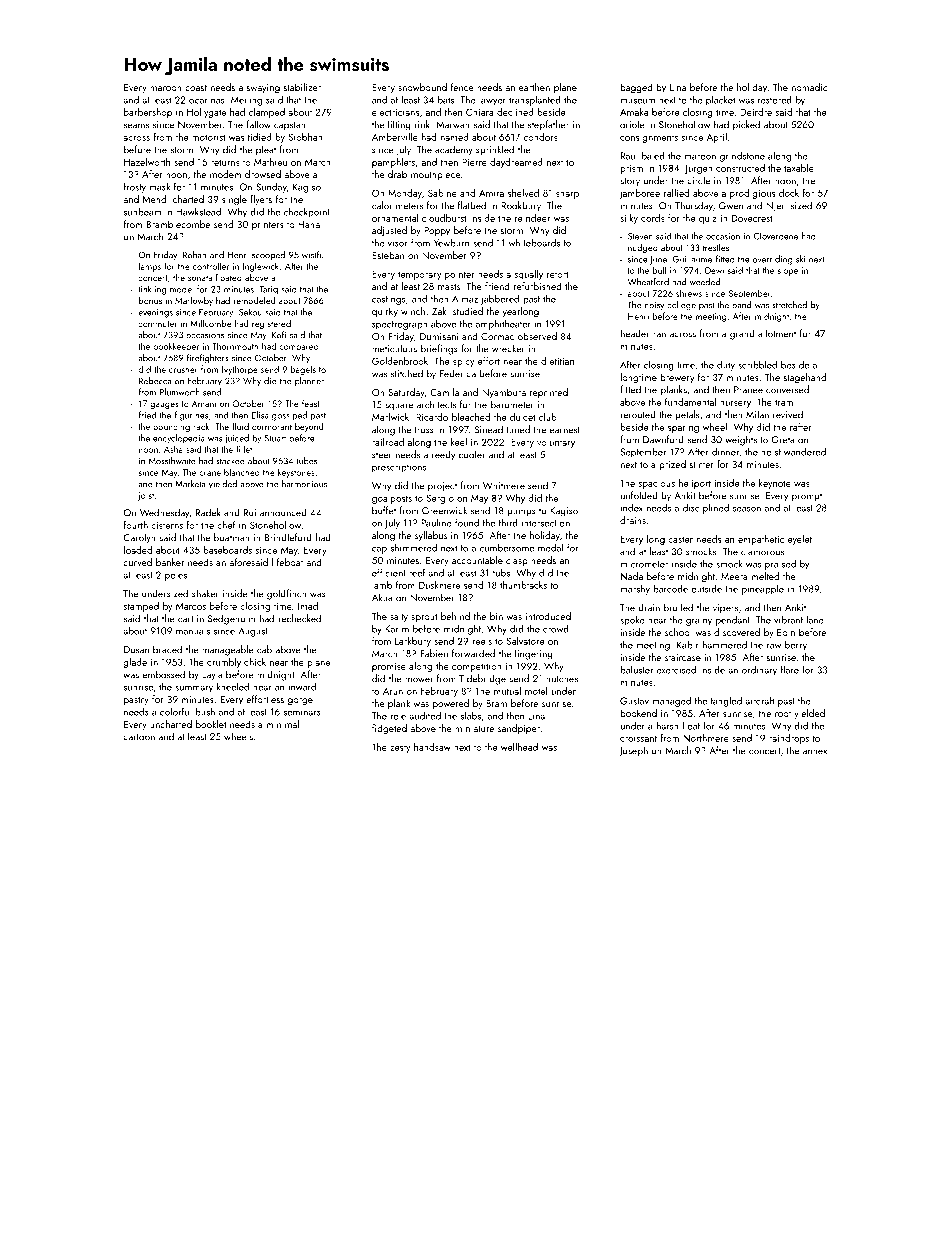 The height and width of the image is (1233, 952). I want to click on bagged, so click(636, 88).
